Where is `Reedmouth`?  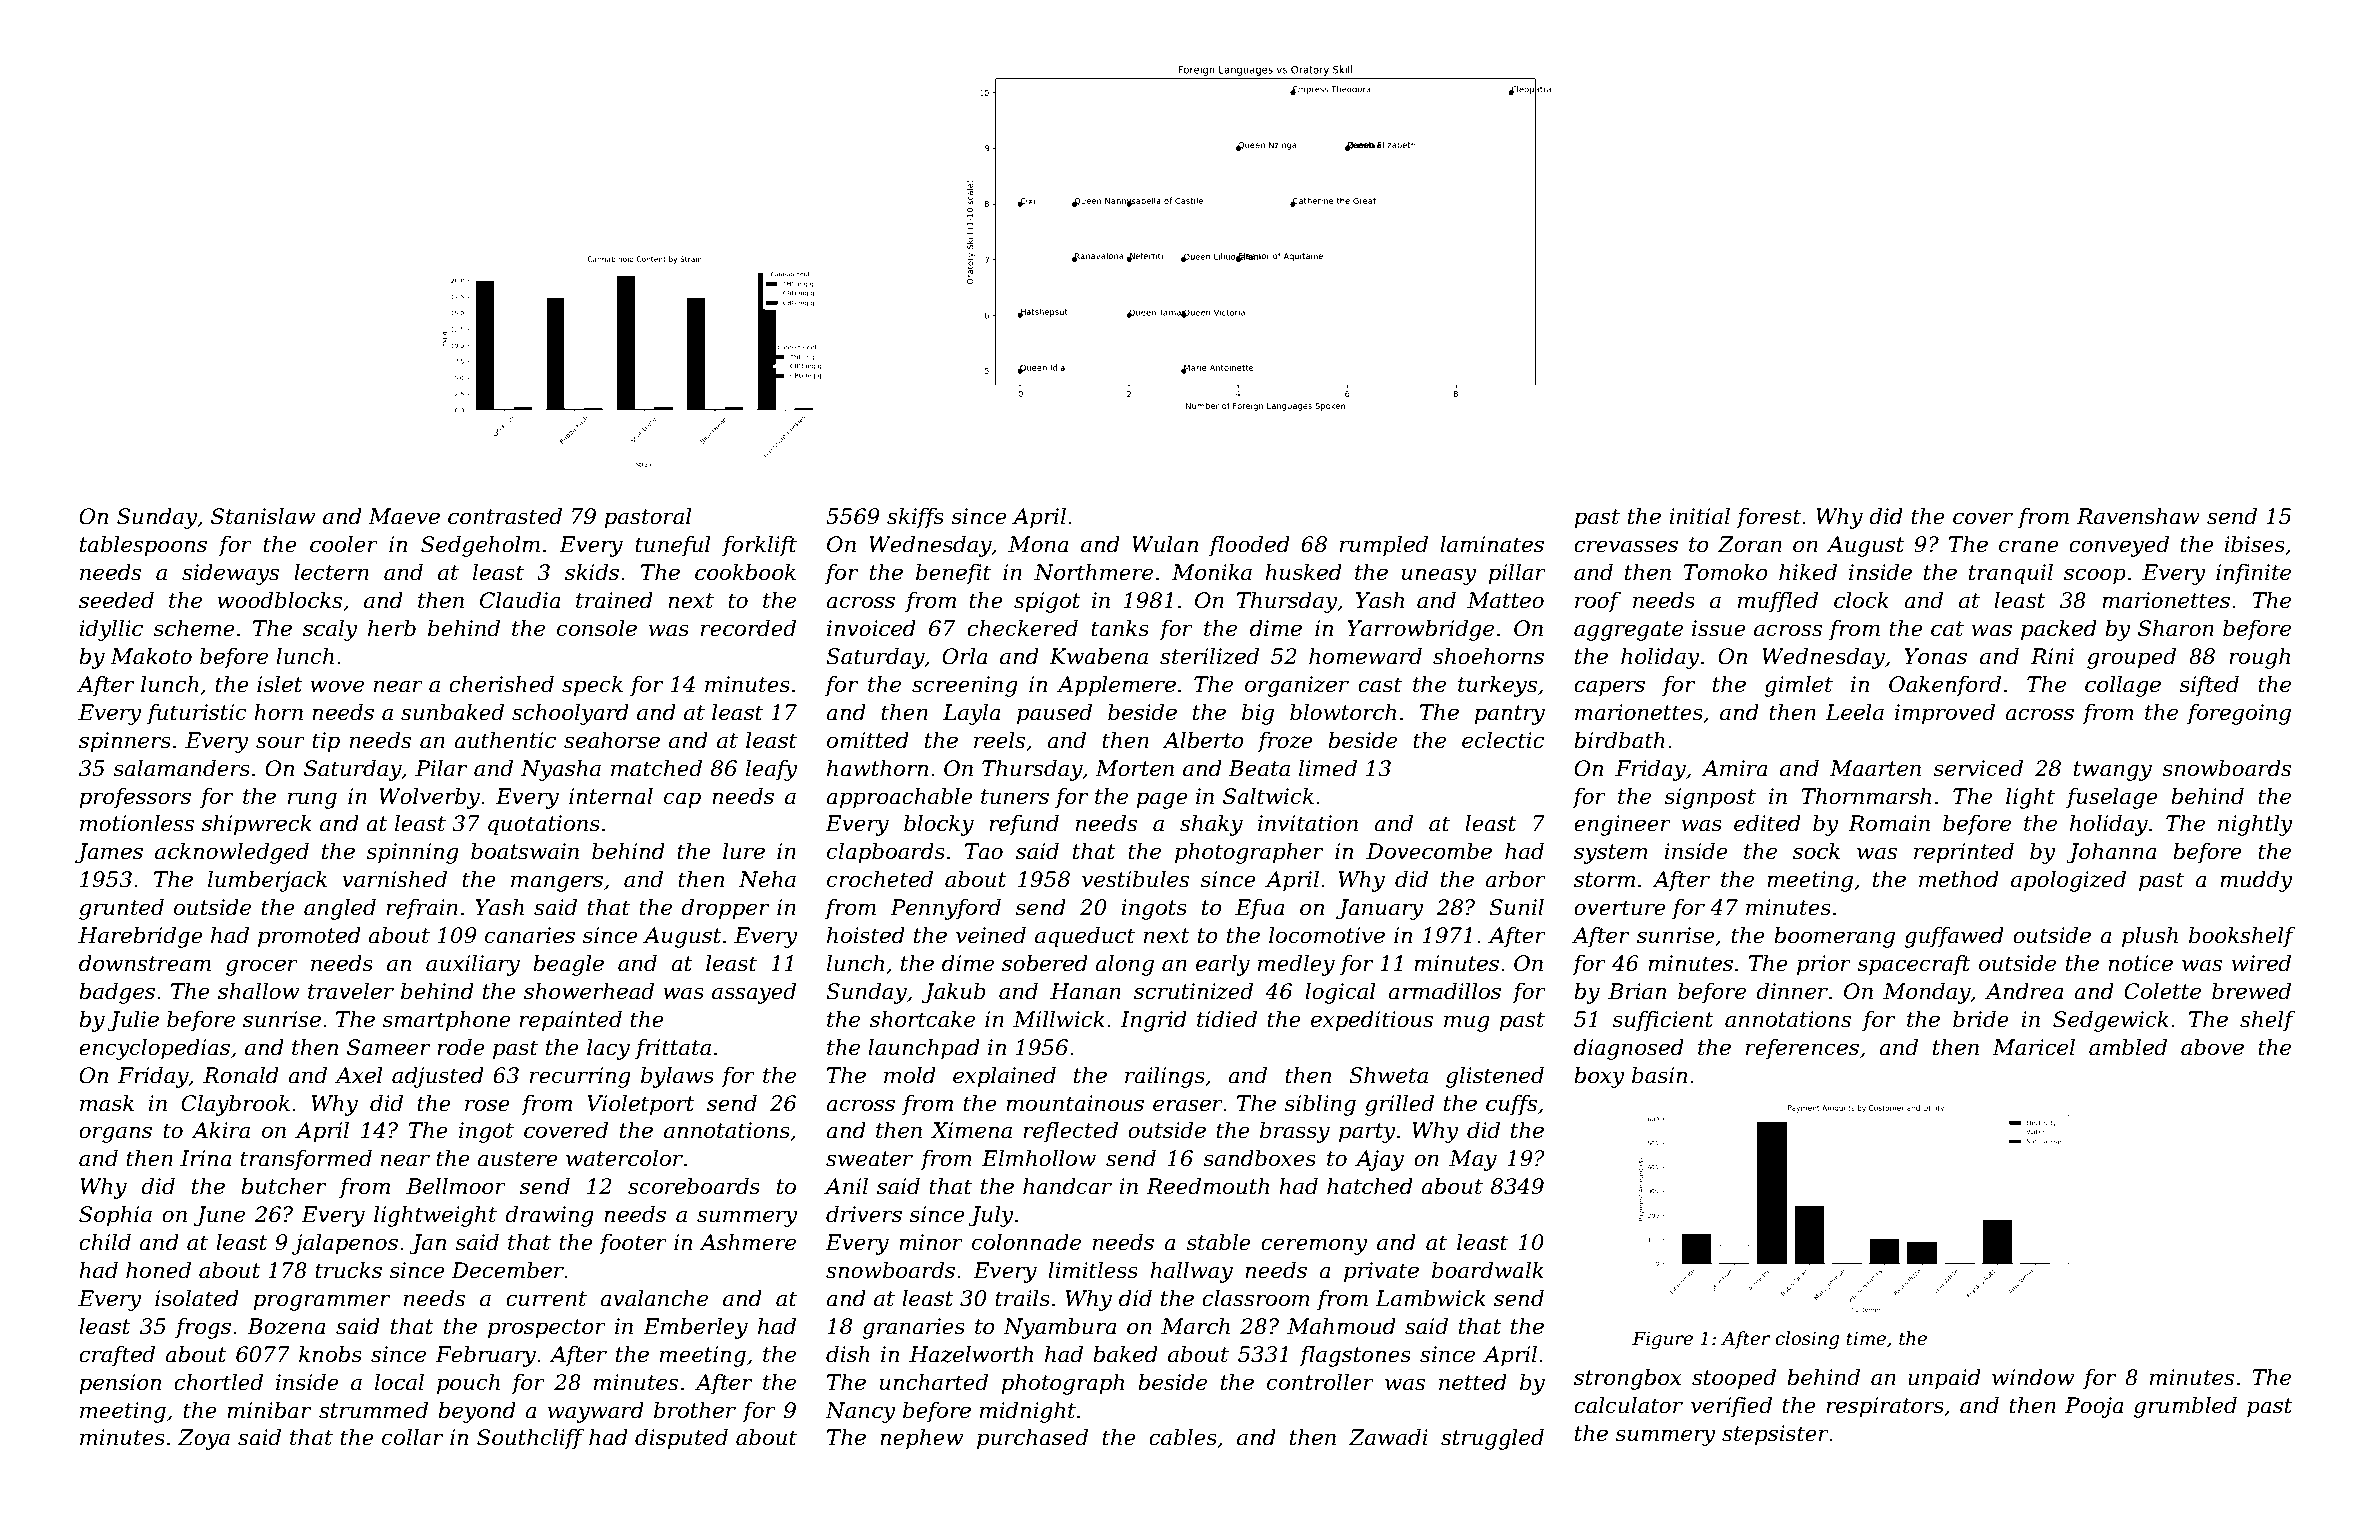 Reedmouth is located at coordinates (1207, 1186).
